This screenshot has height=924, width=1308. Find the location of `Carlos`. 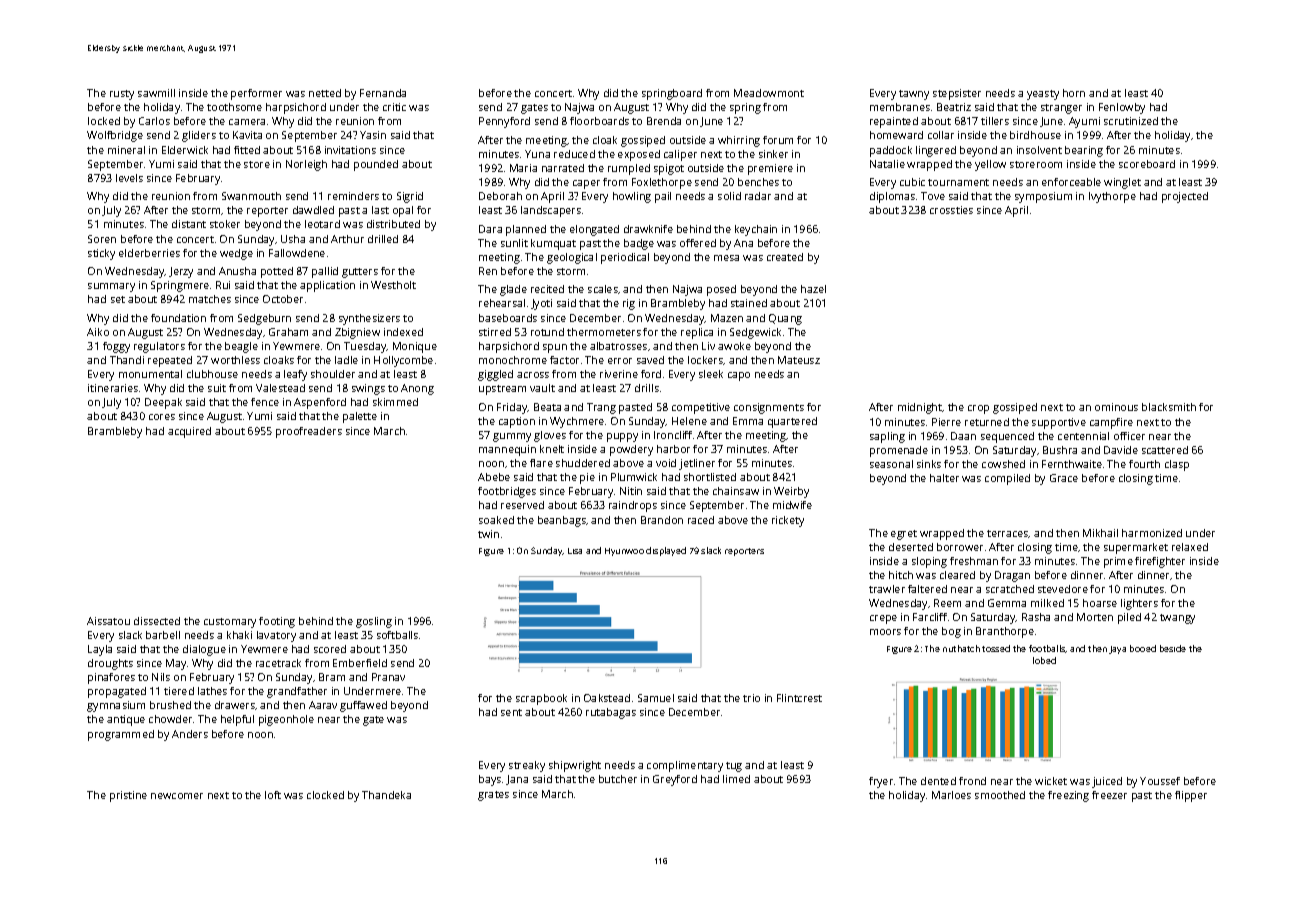

Carlos is located at coordinates (154, 121).
